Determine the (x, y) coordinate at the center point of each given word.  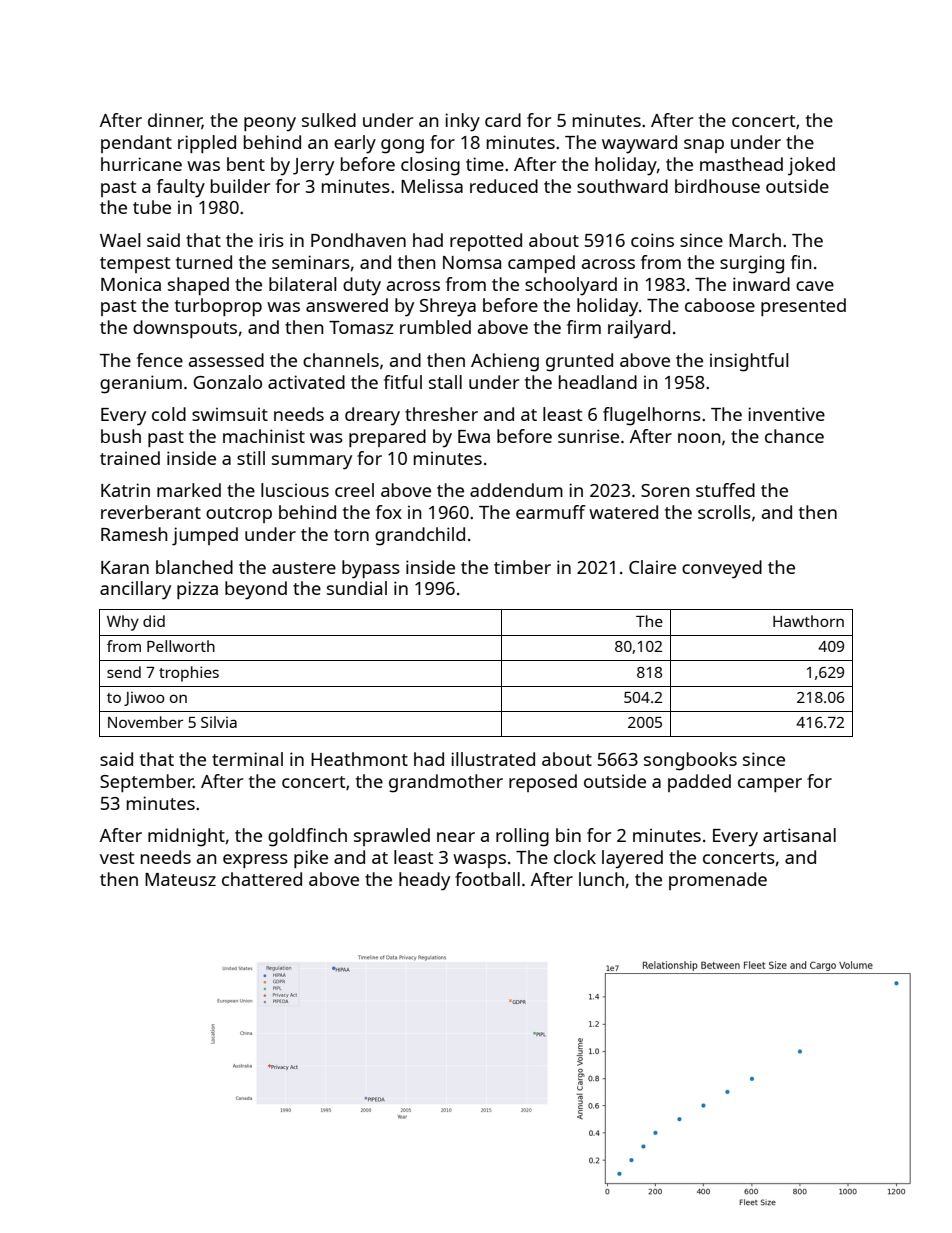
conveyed (722, 569)
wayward (639, 144)
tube (152, 207)
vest (117, 858)
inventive (786, 414)
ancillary (135, 590)
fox (389, 512)
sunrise (588, 436)
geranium (141, 384)
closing (430, 166)
